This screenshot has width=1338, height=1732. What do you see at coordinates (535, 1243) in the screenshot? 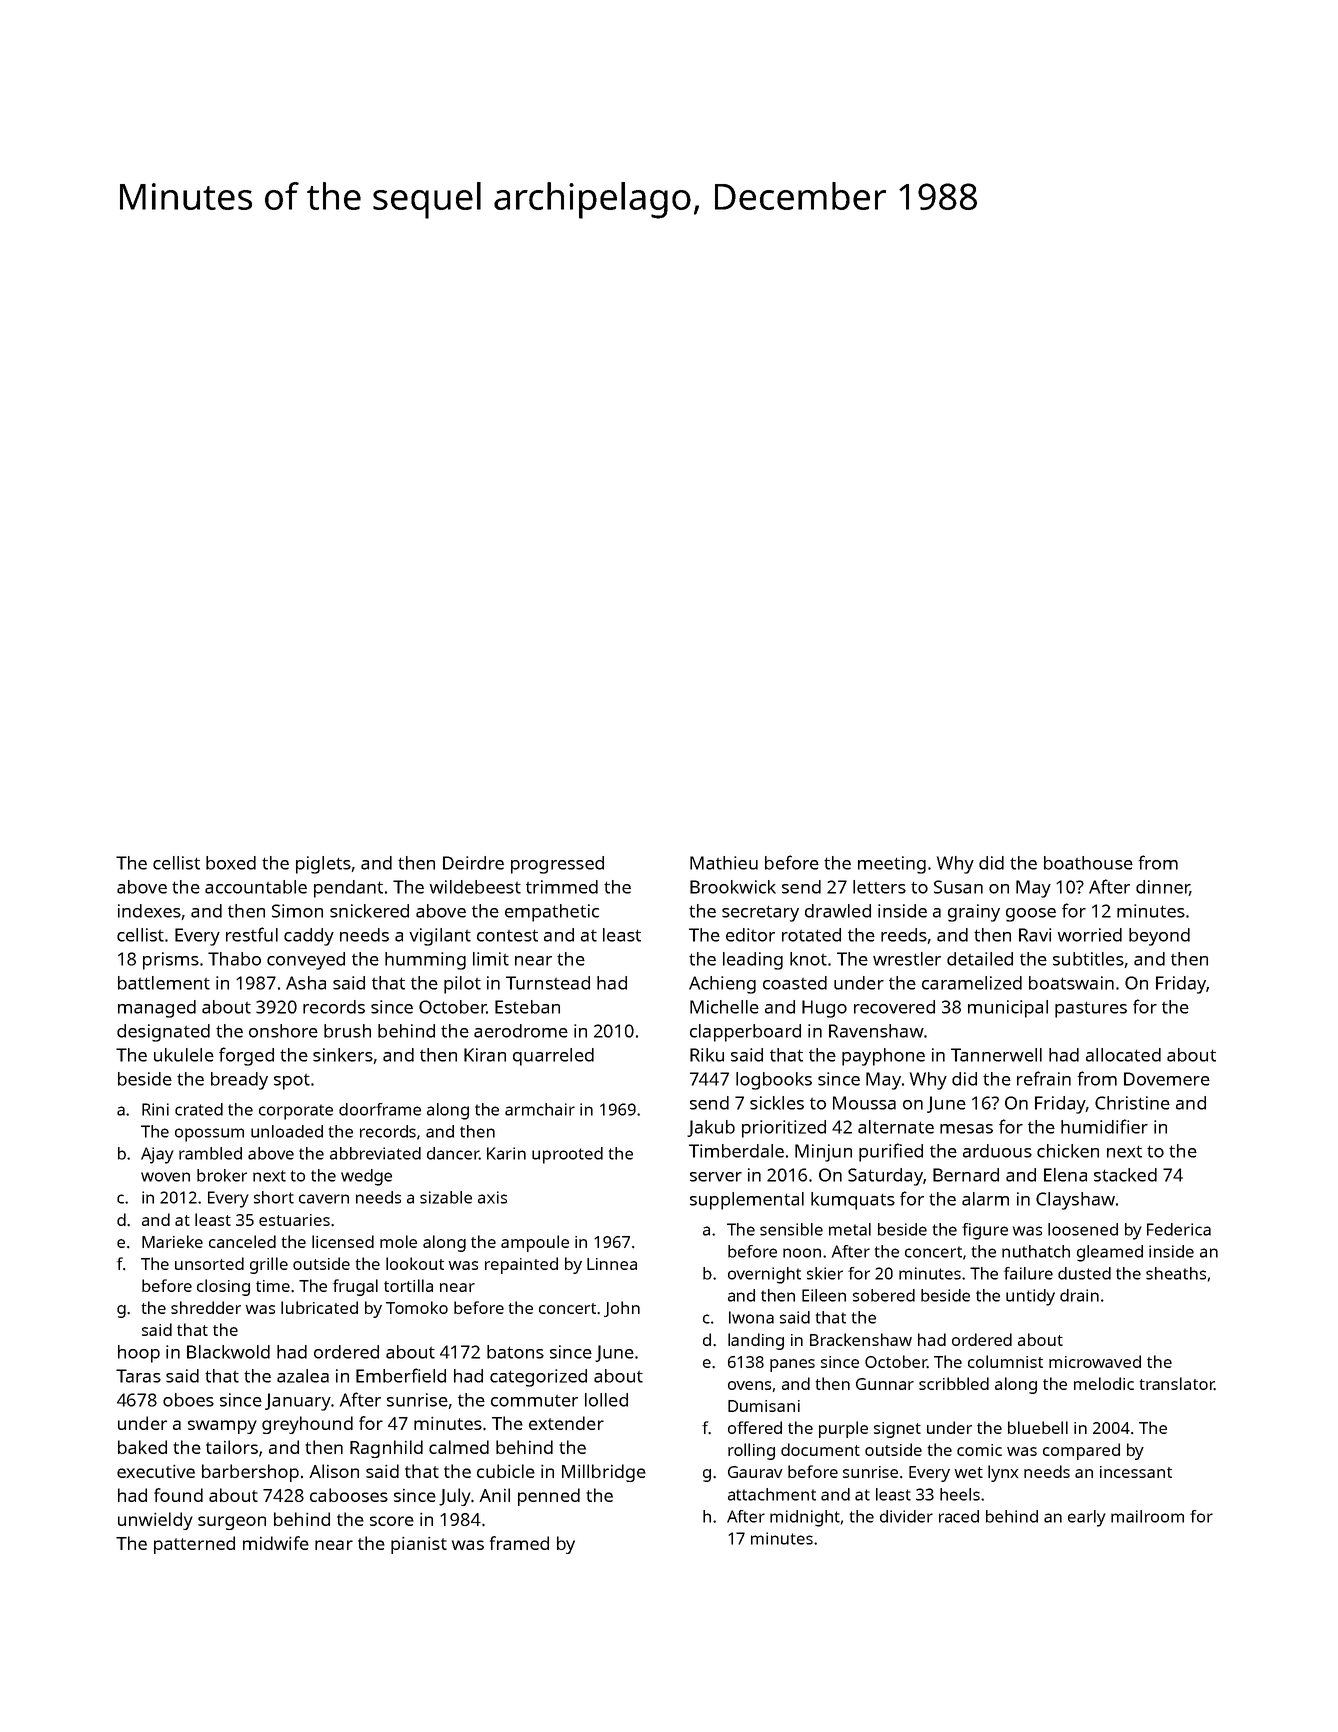
I see `ampoule` at bounding box center [535, 1243].
